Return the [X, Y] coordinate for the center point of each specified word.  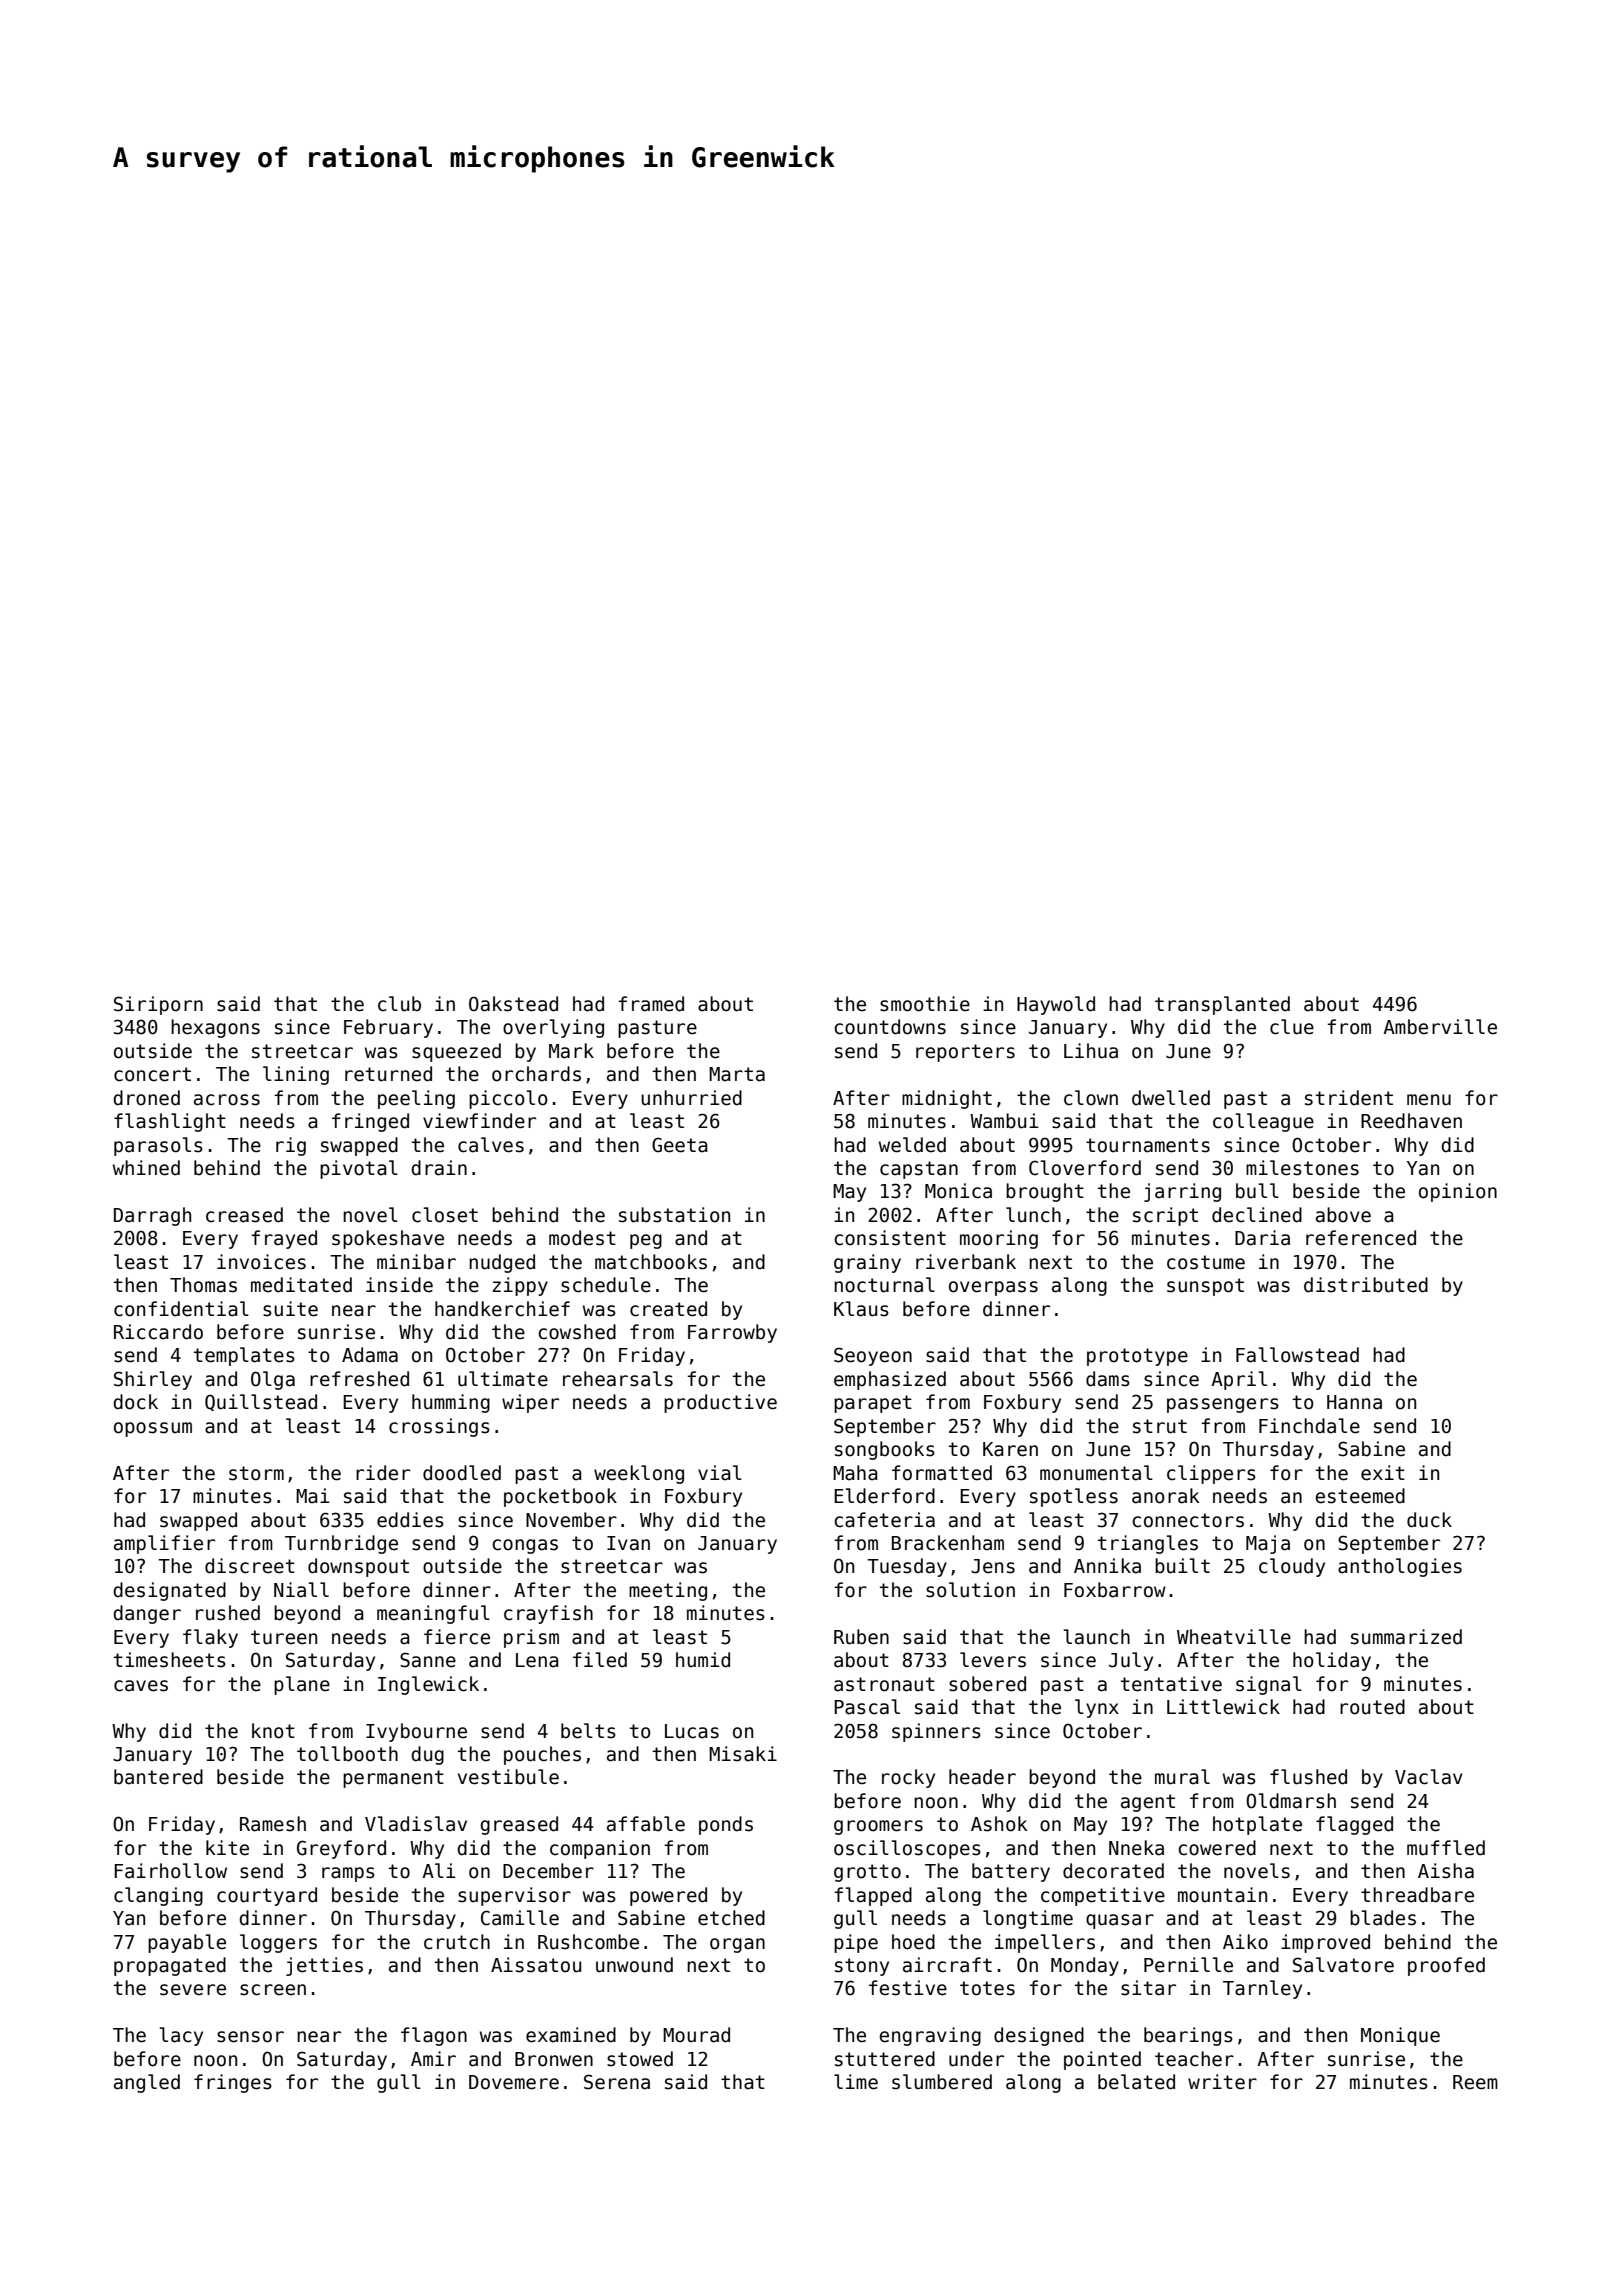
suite [290, 1309]
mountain [1222, 1895]
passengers [1223, 1405]
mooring [999, 1239]
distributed [1366, 1285]
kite [227, 1848]
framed [651, 1004]
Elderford [884, 1496]
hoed [913, 1942]
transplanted [1222, 1005]
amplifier [164, 1544]
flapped [873, 1896]
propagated [170, 1966]
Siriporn [158, 1005]
